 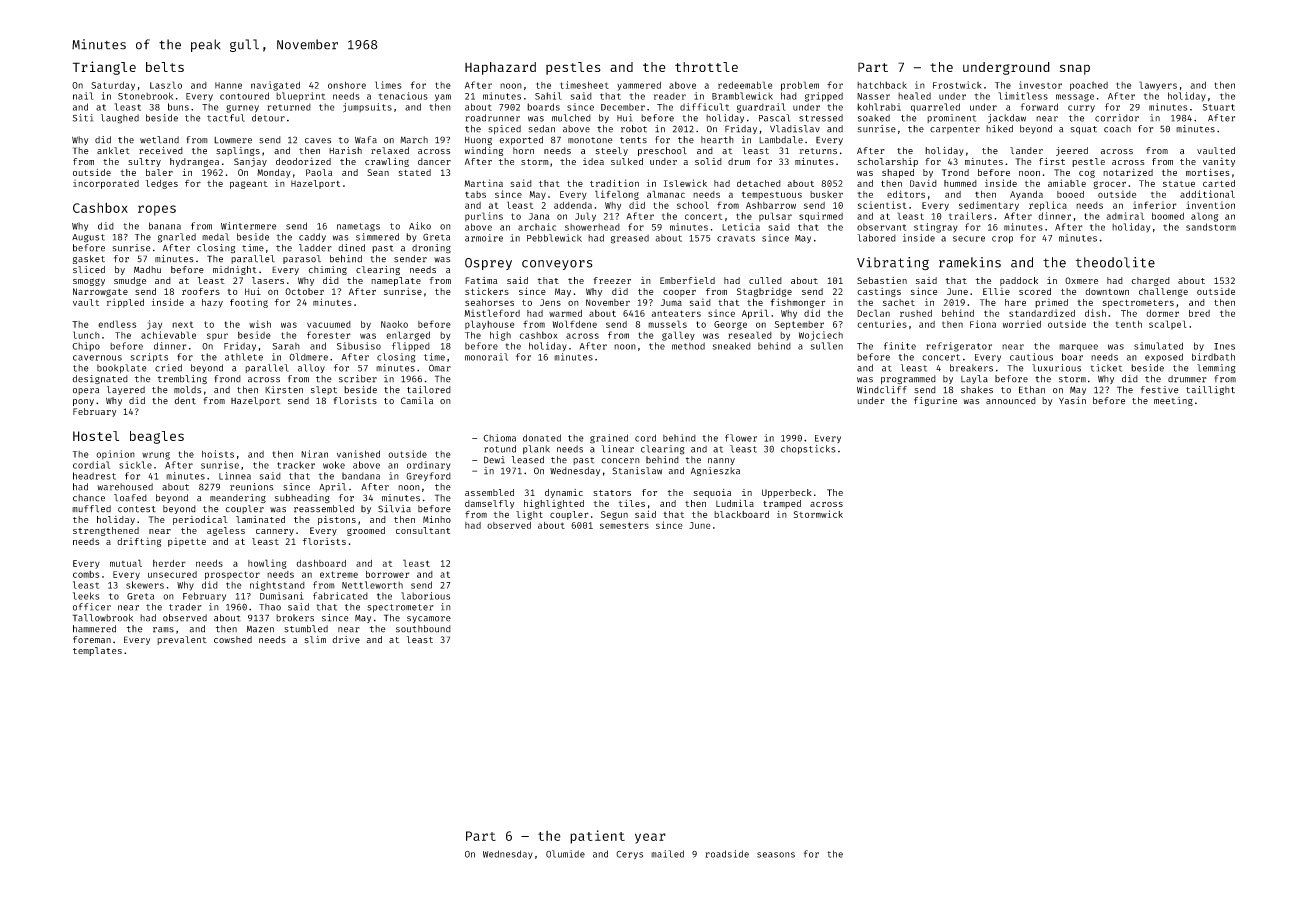 I want to click on Wolfdene, so click(x=575, y=324).
